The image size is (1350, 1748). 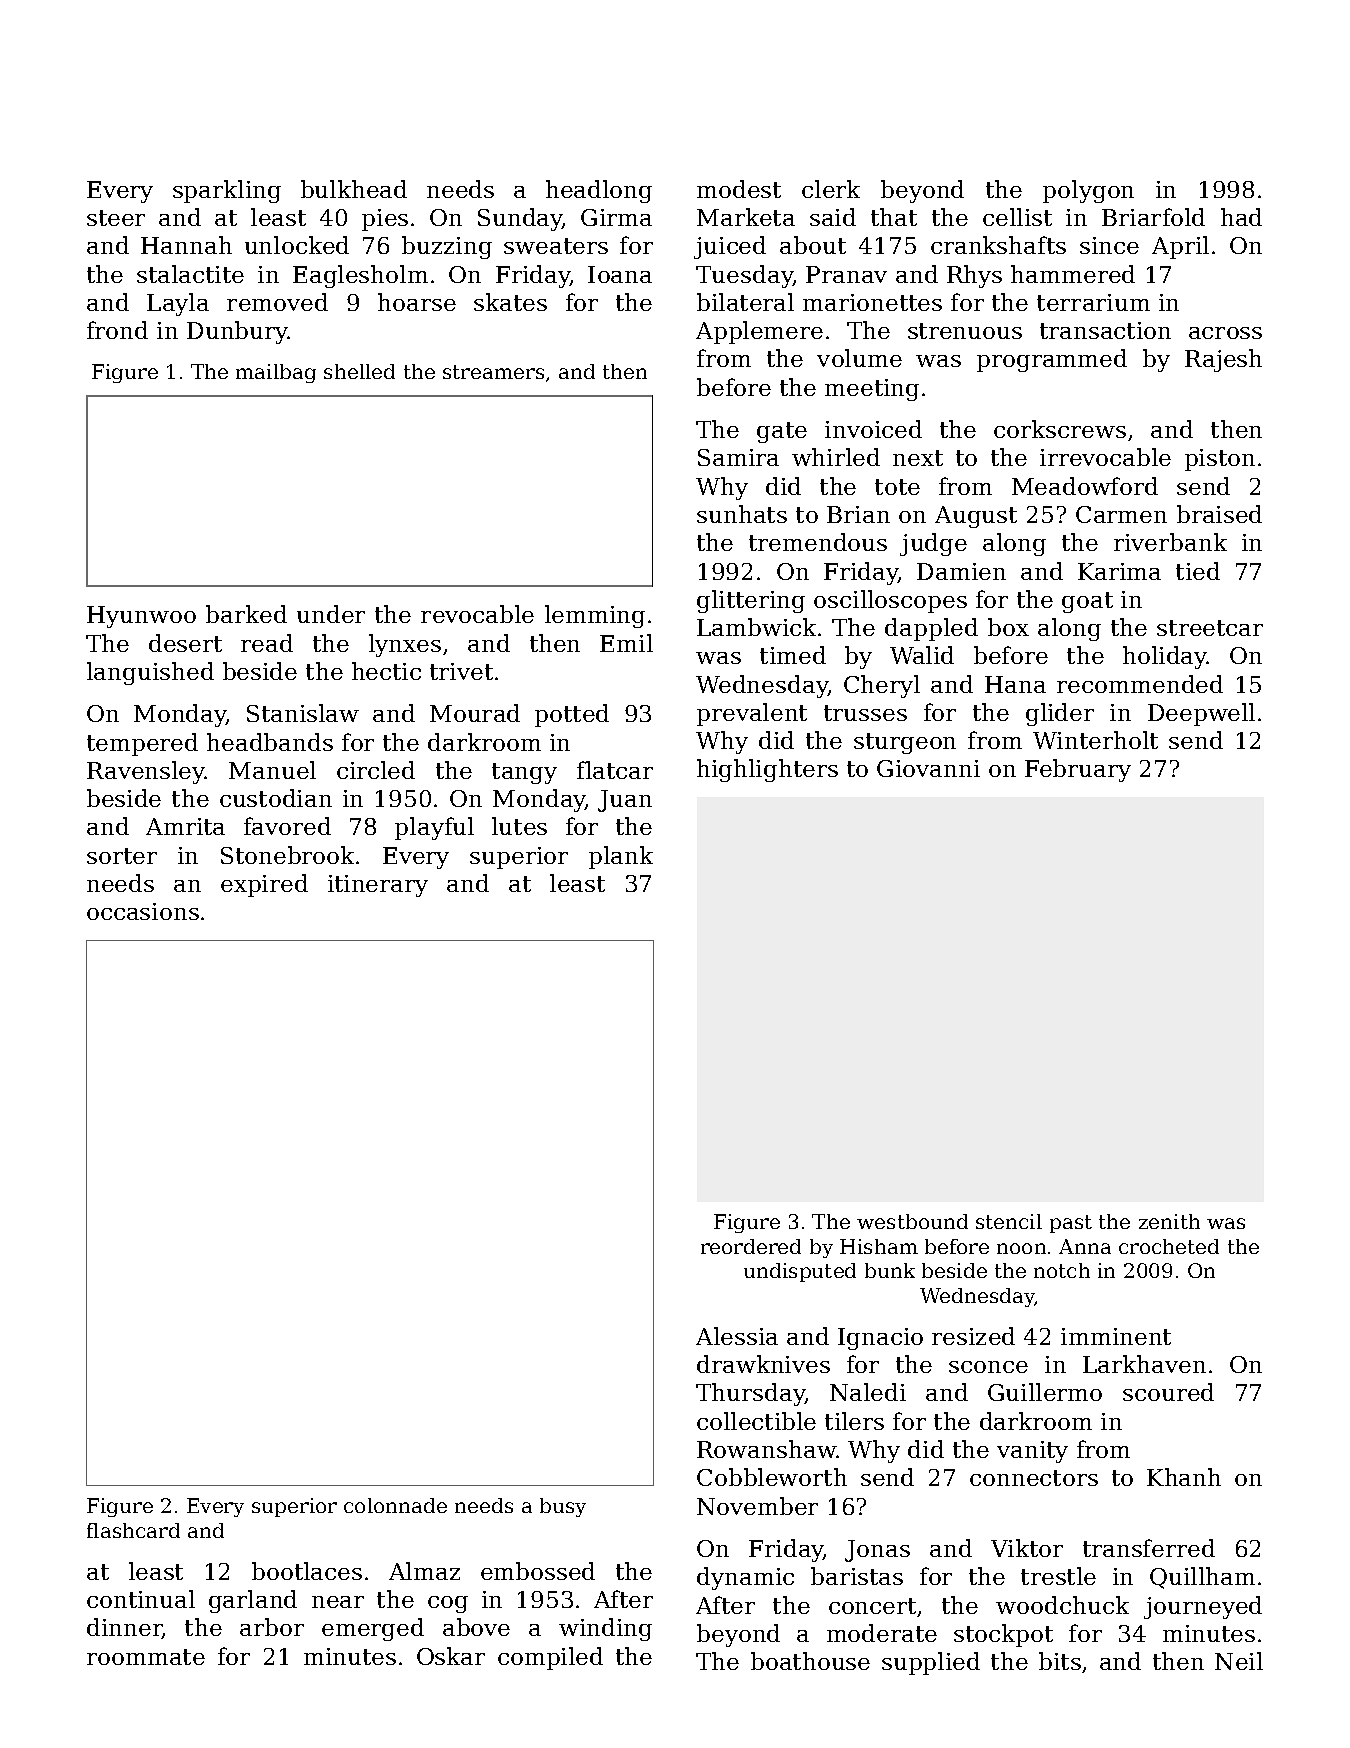 I want to click on vanity, so click(x=1032, y=1452).
